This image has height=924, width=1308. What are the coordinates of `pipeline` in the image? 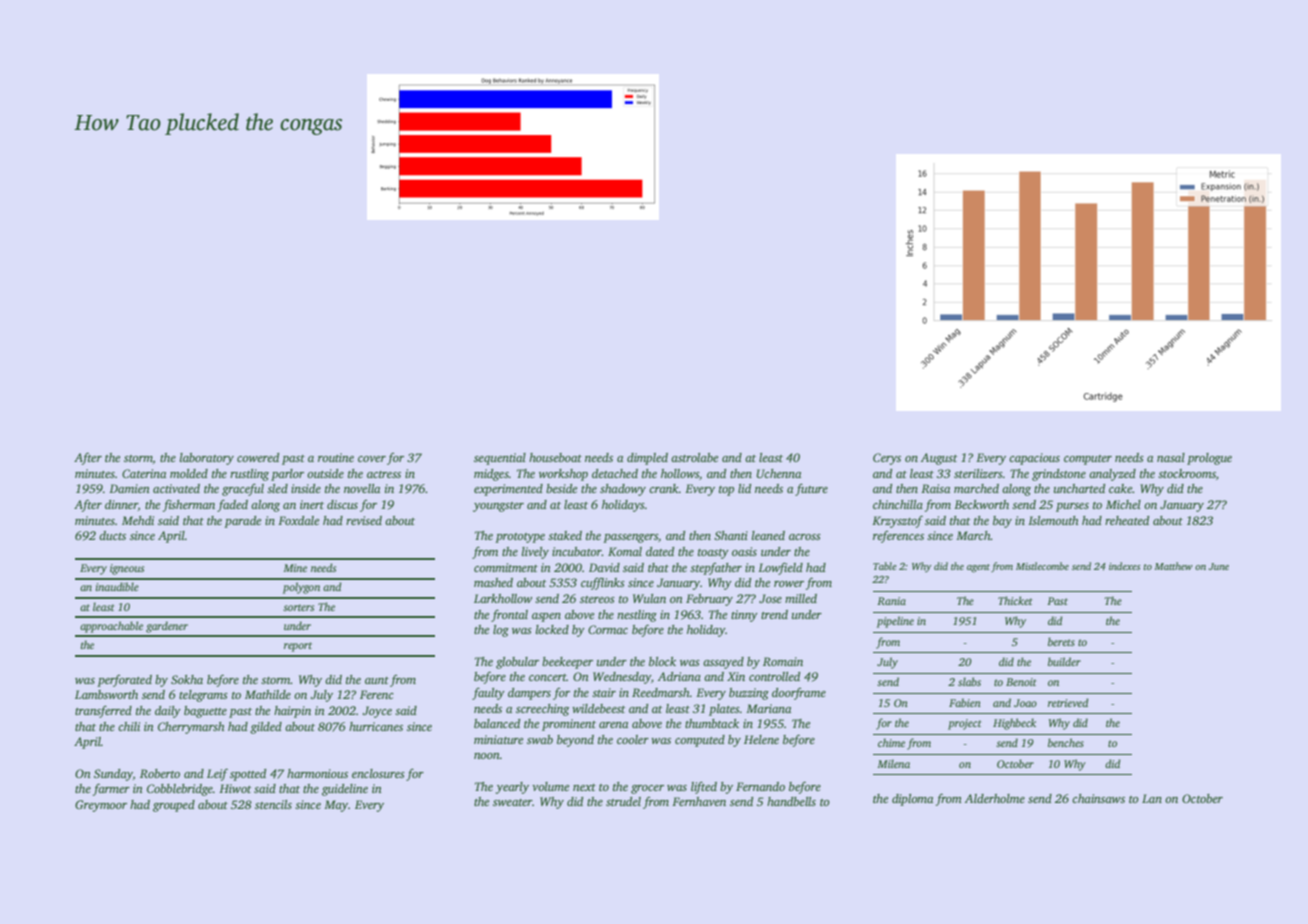 It's located at (895, 622).
